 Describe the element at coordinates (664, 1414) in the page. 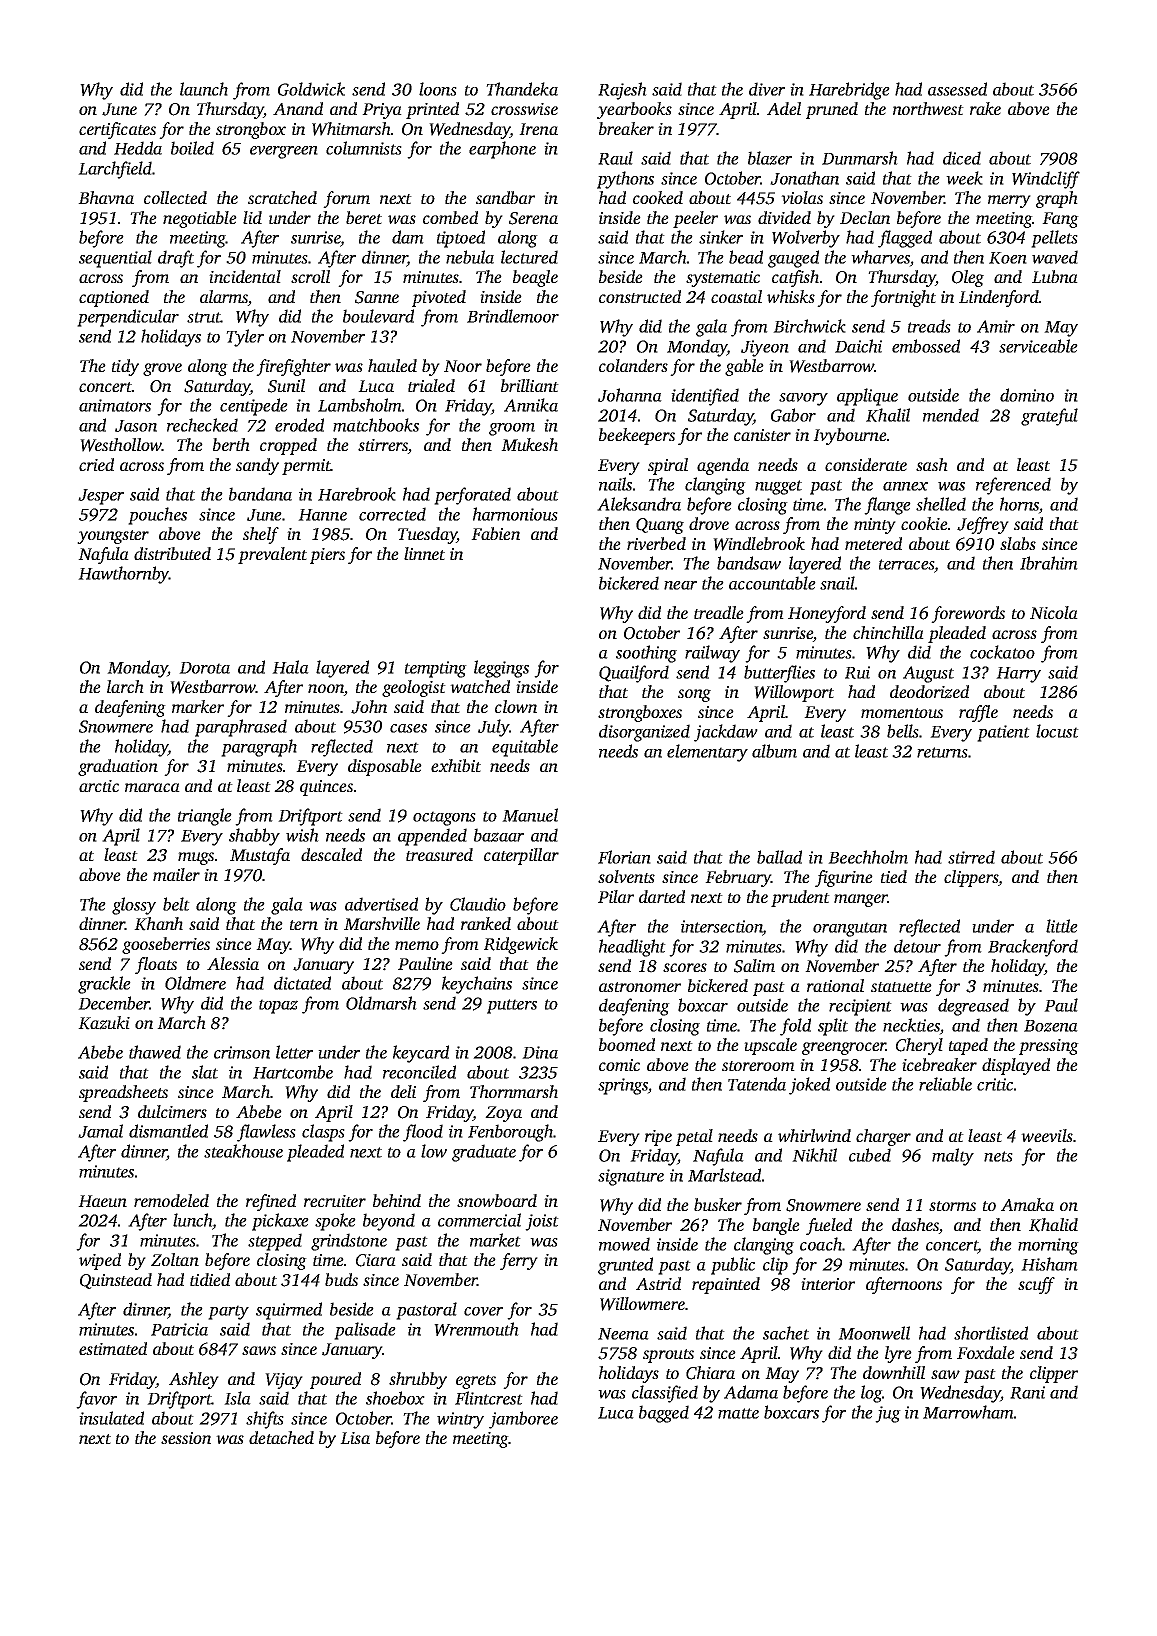

I see `bagged` at that location.
